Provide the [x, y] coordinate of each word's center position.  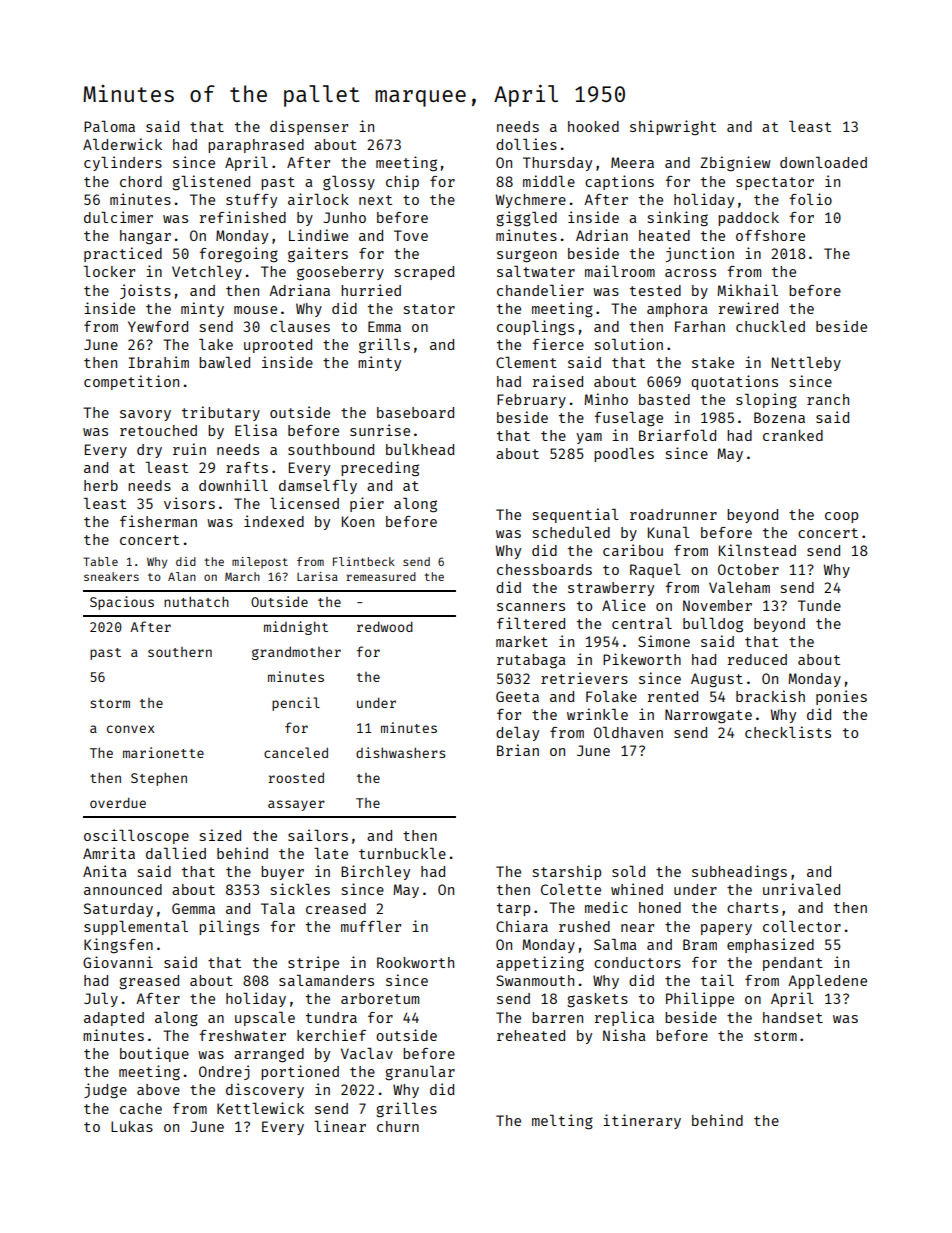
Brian [518, 750]
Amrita [109, 853]
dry [149, 451]
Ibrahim [159, 362]
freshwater [242, 1035]
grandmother [296, 653]
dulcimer [118, 217]
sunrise [380, 430]
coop [841, 517]
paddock [748, 219]
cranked [793, 435]
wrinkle [597, 714]
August [717, 680]
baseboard [415, 412]
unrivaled [801, 889]
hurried [371, 290]
